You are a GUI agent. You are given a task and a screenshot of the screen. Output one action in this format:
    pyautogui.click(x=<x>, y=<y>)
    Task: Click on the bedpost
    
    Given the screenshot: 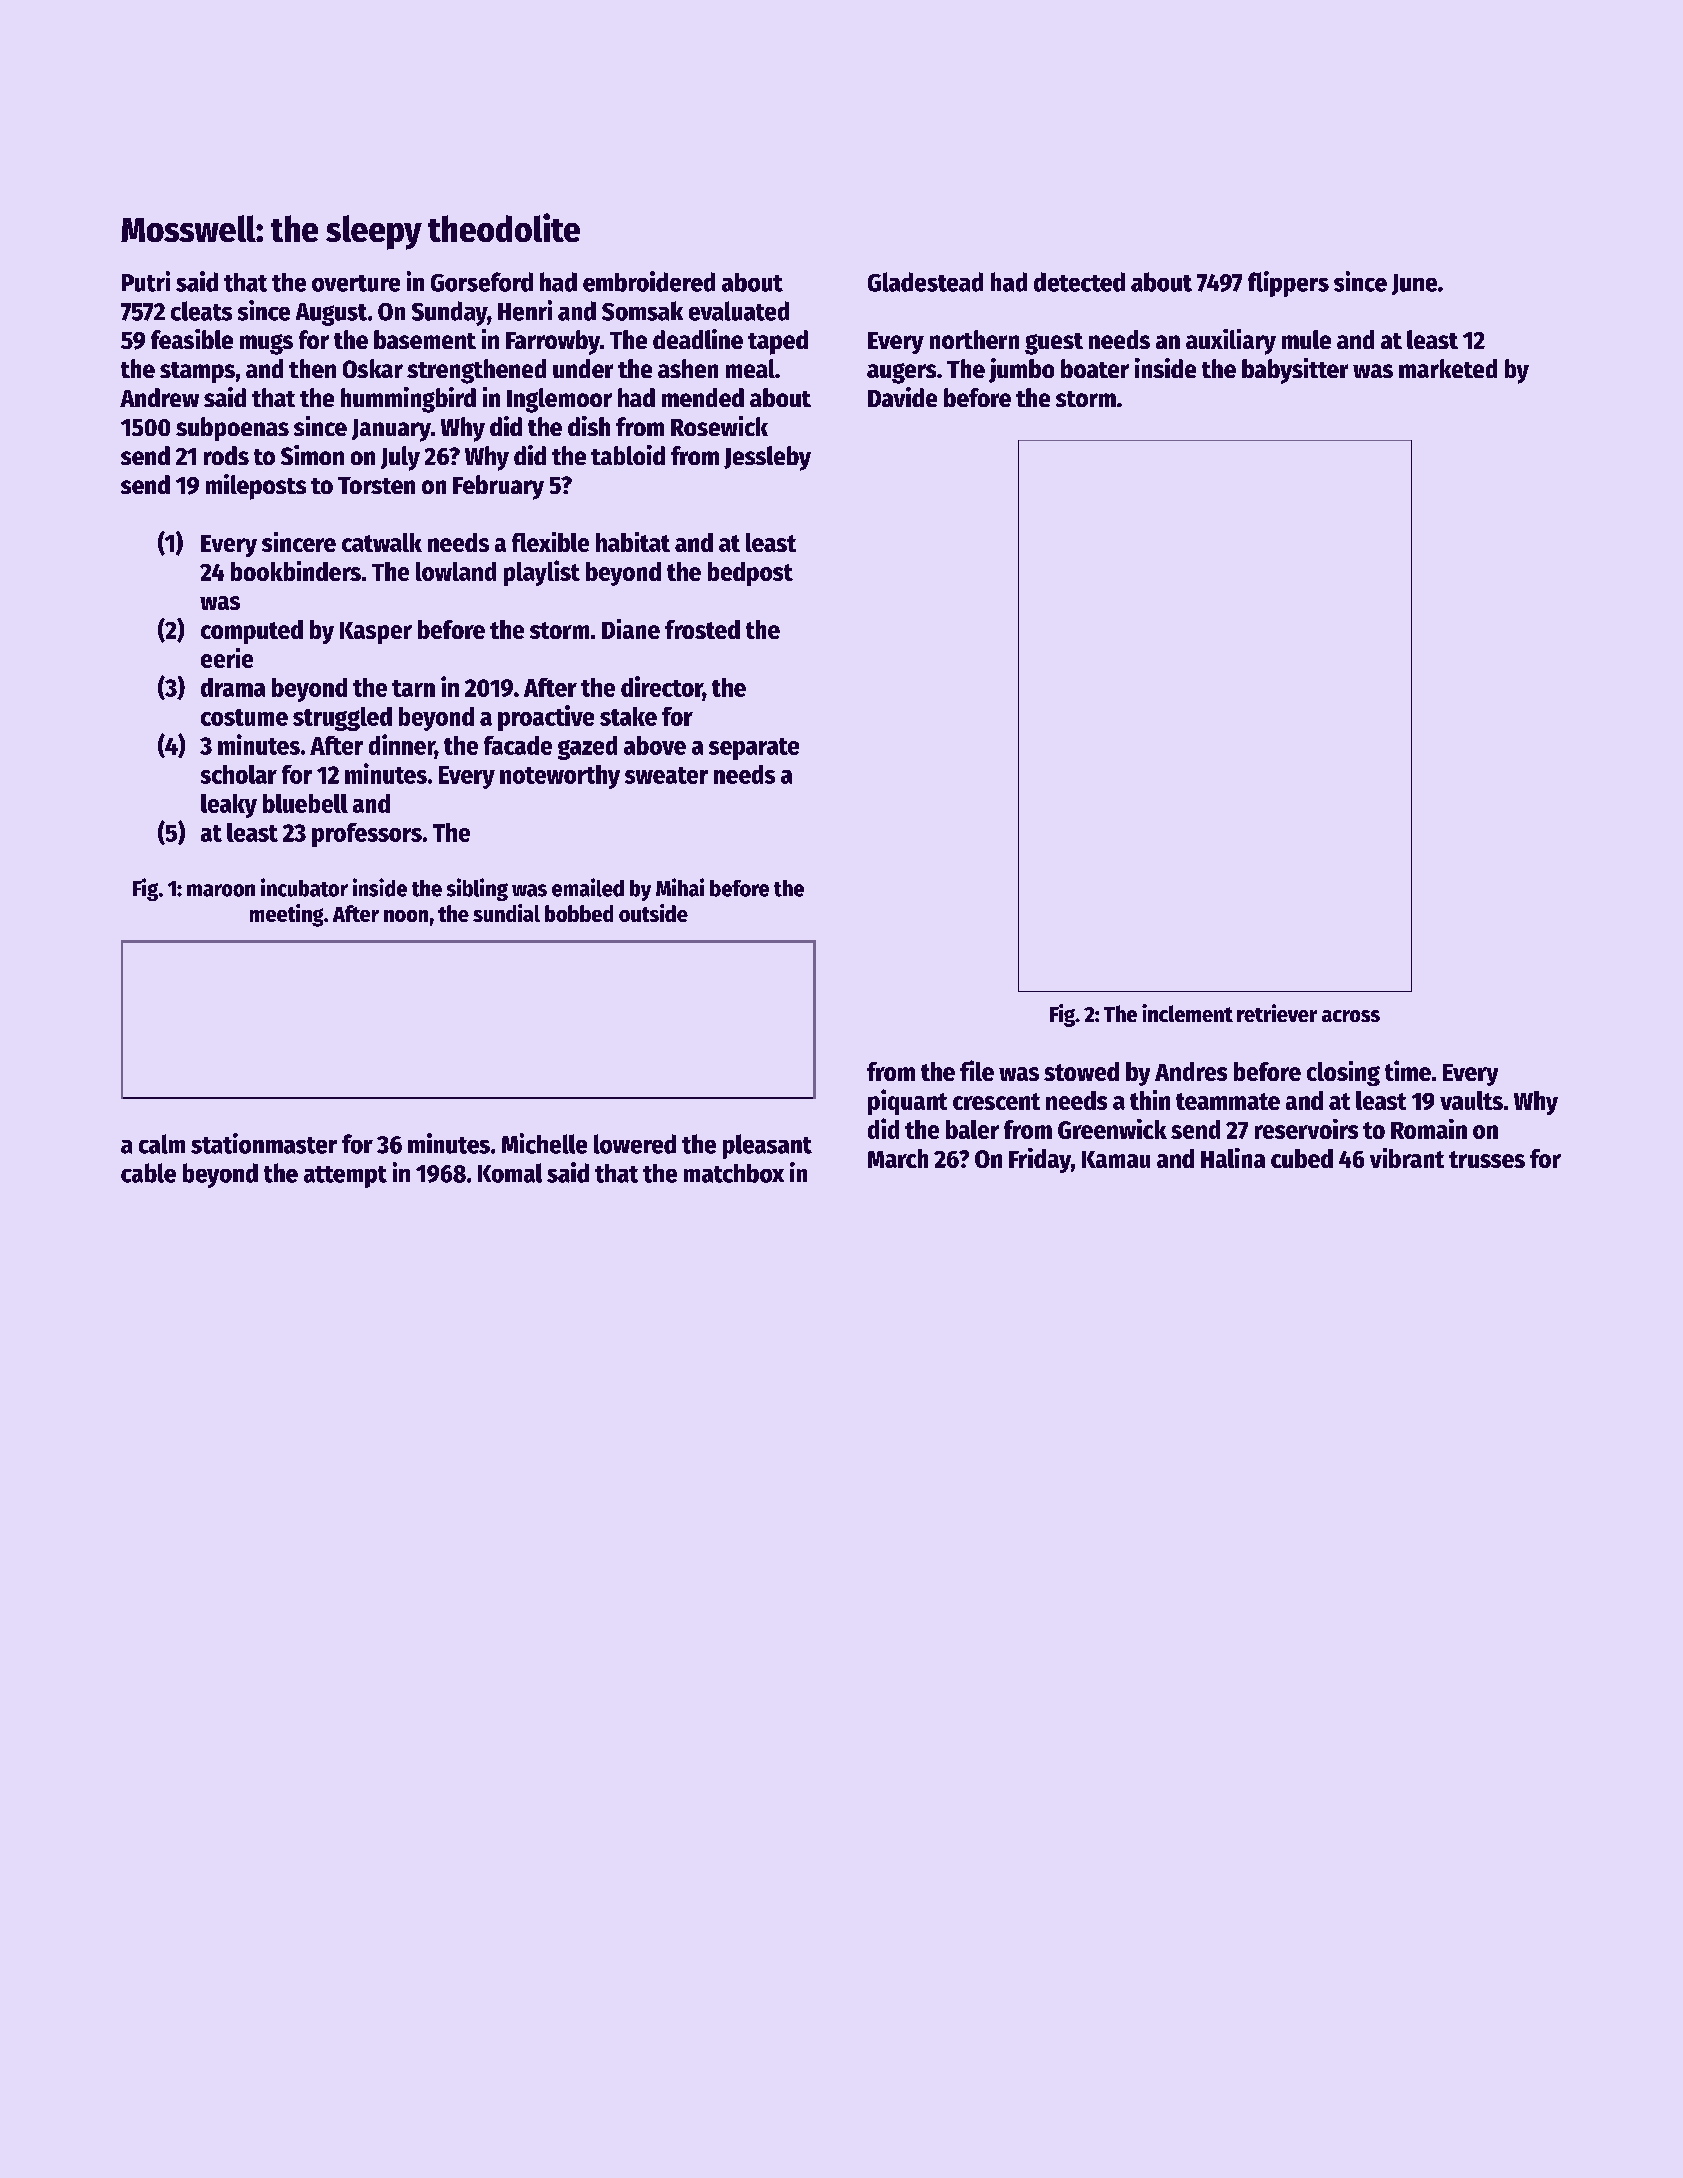 What is the action you would take?
    pyautogui.click(x=750, y=574)
